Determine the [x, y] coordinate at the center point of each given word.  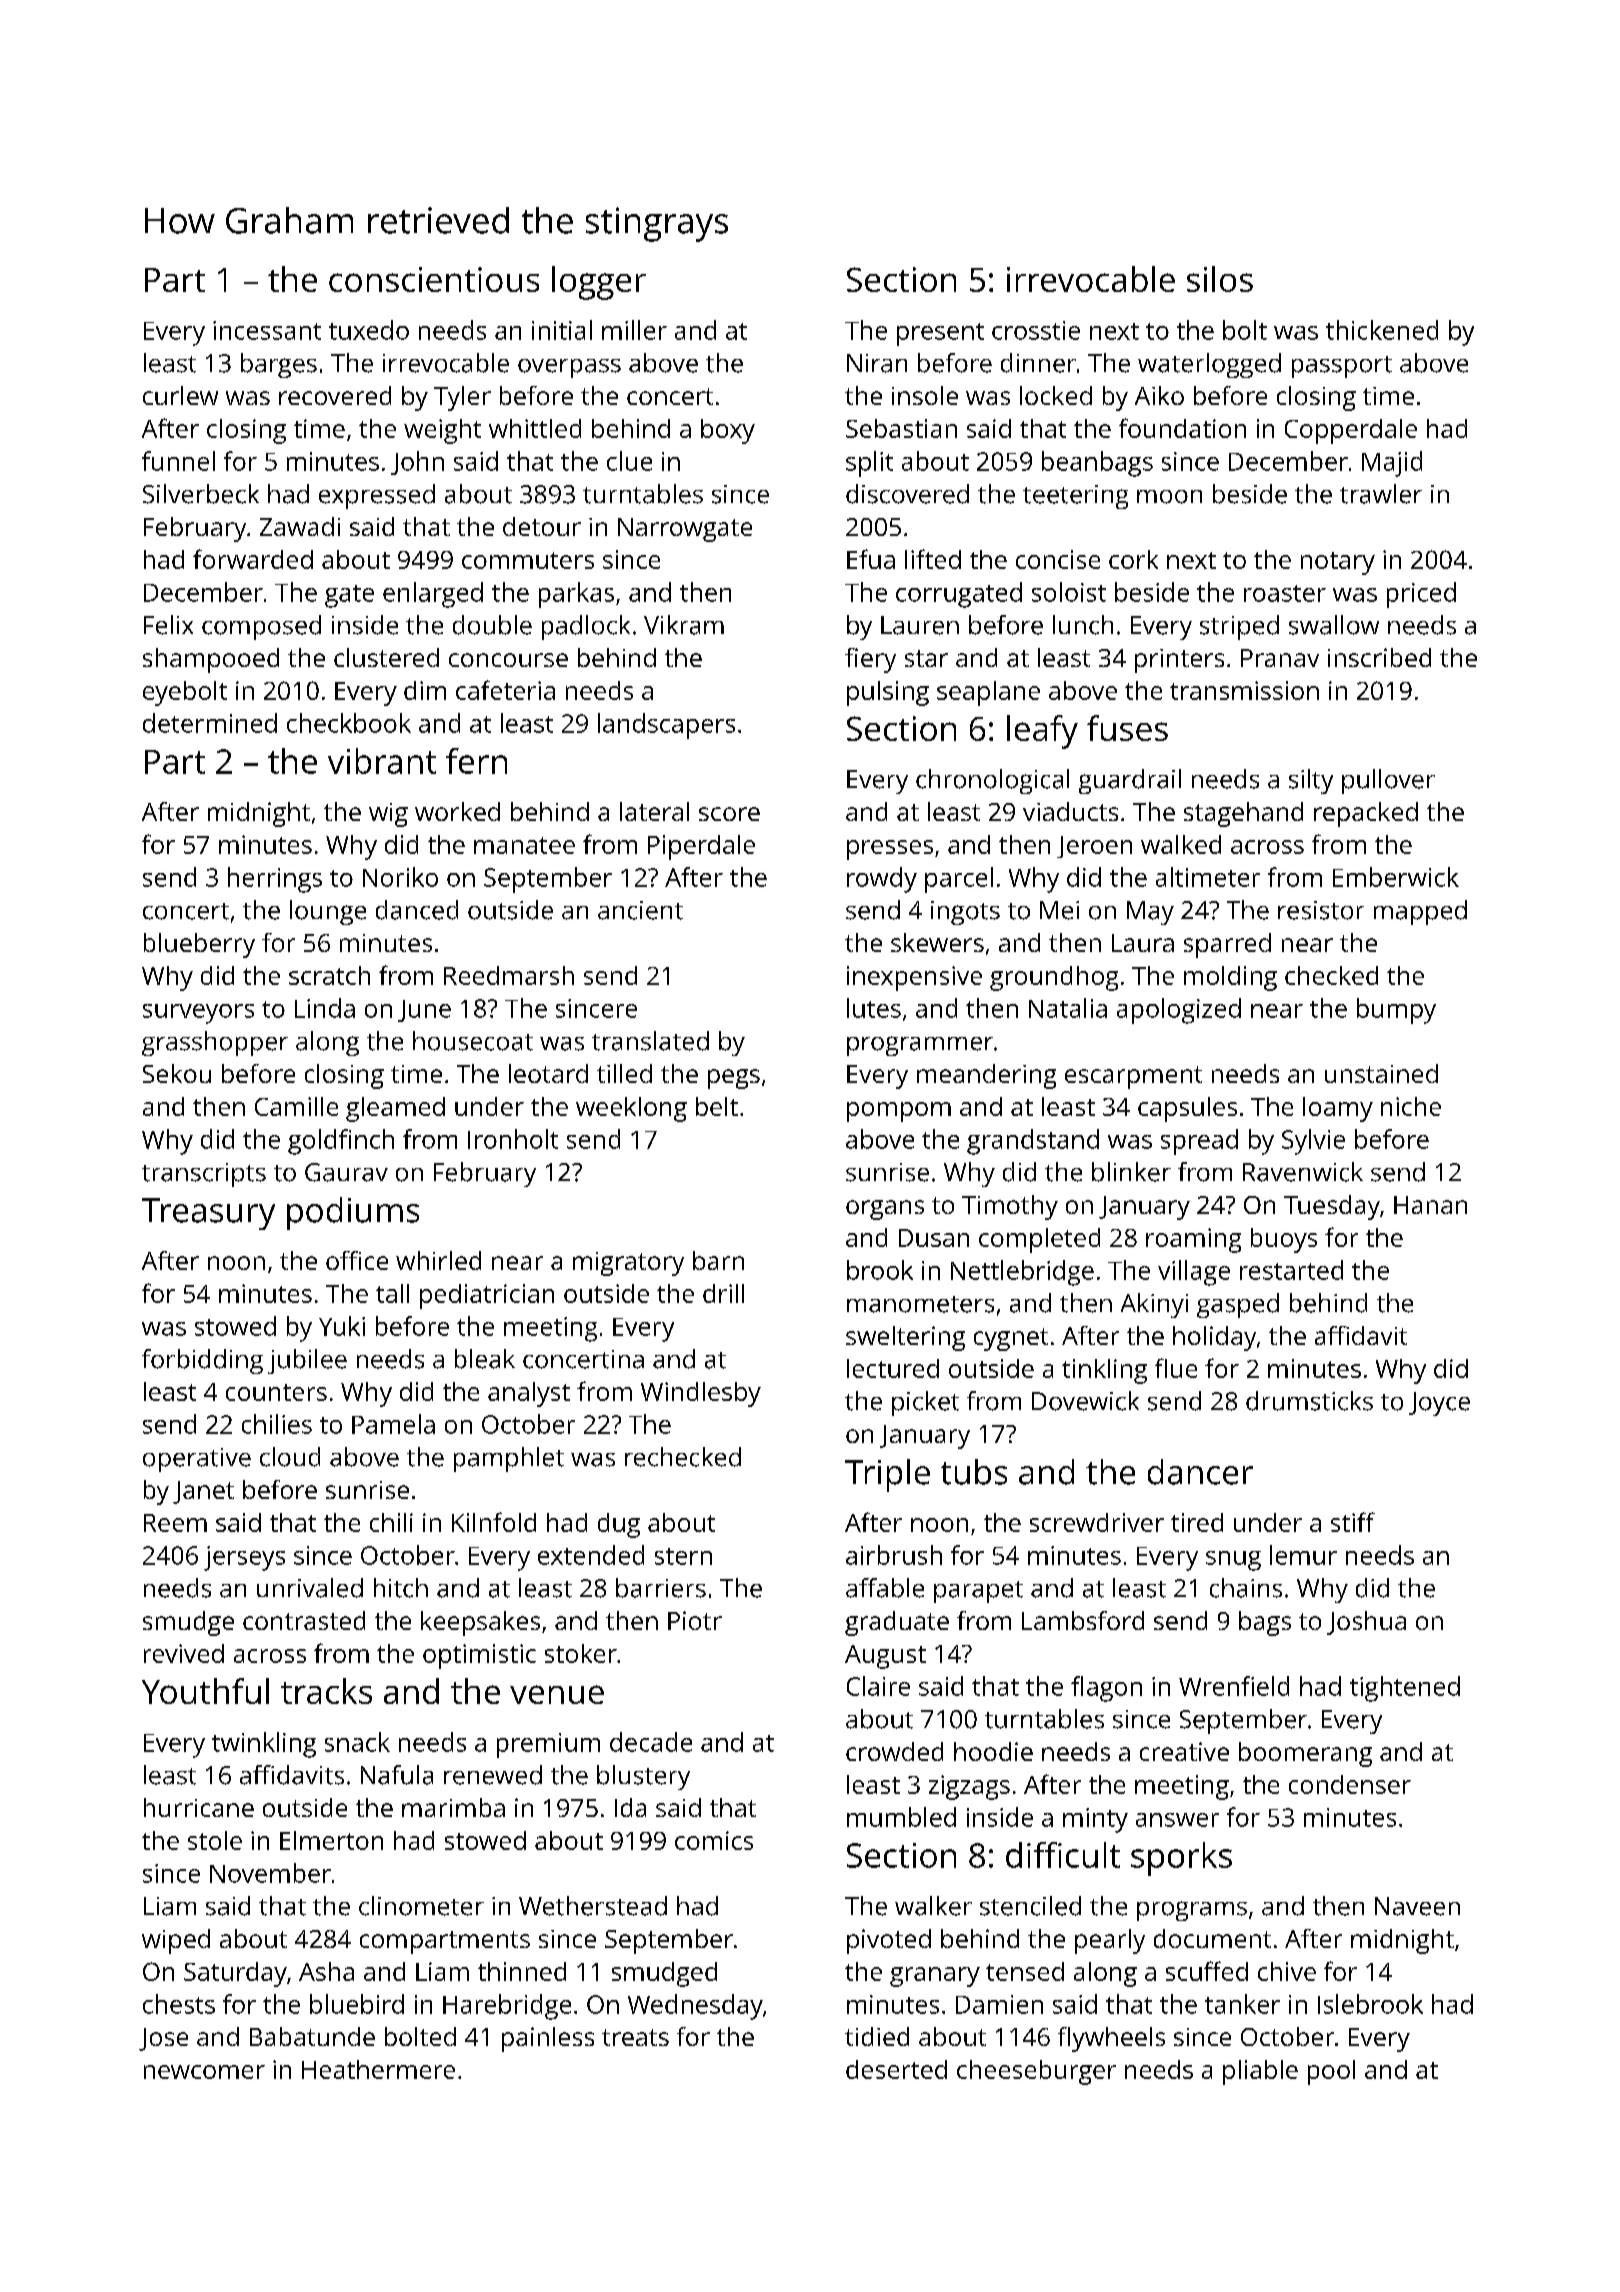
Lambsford [1083, 1620]
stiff [1353, 1522]
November [270, 1873]
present [940, 334]
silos [1220, 279]
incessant [267, 330]
